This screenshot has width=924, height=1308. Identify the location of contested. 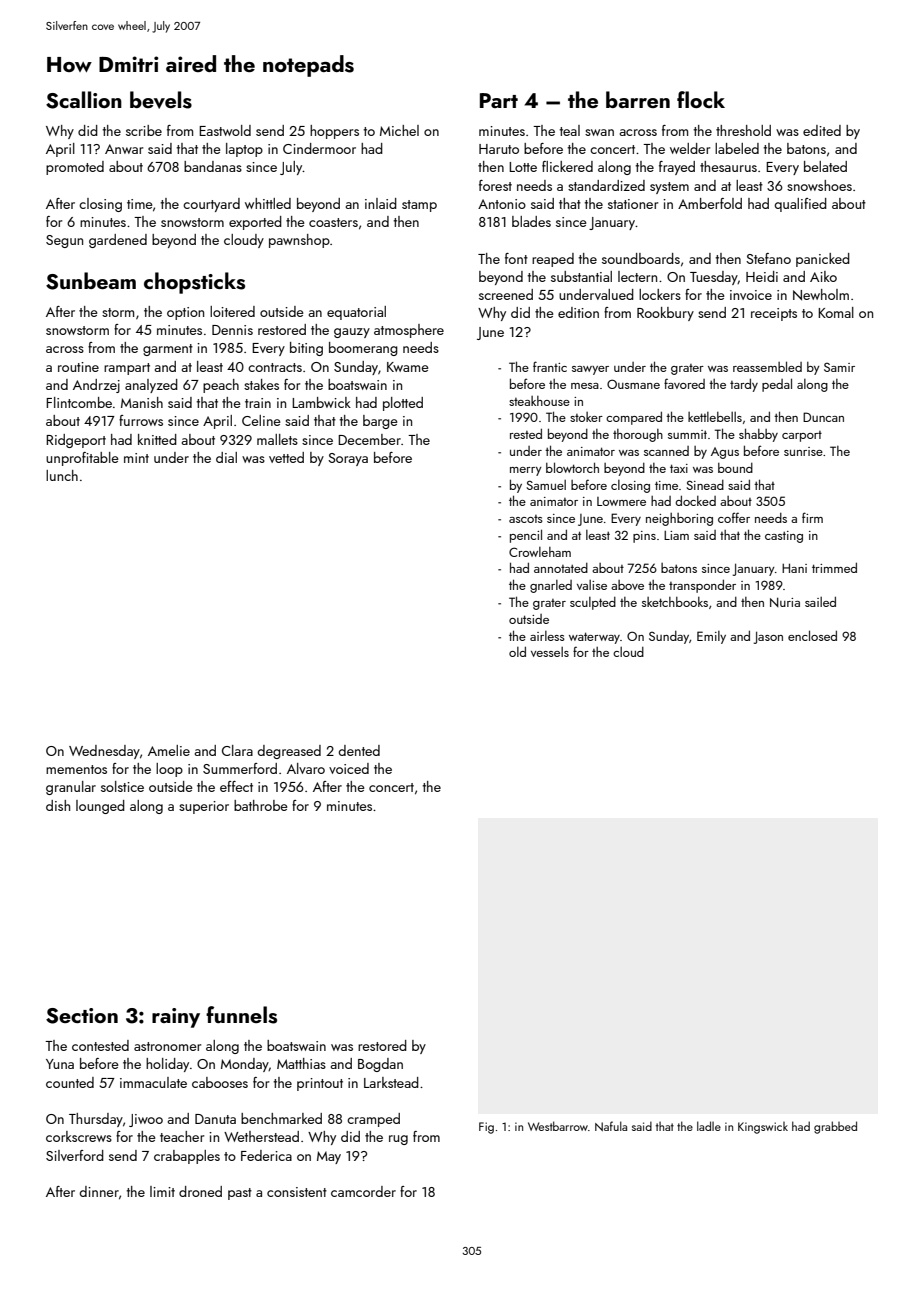
(100, 1045).
